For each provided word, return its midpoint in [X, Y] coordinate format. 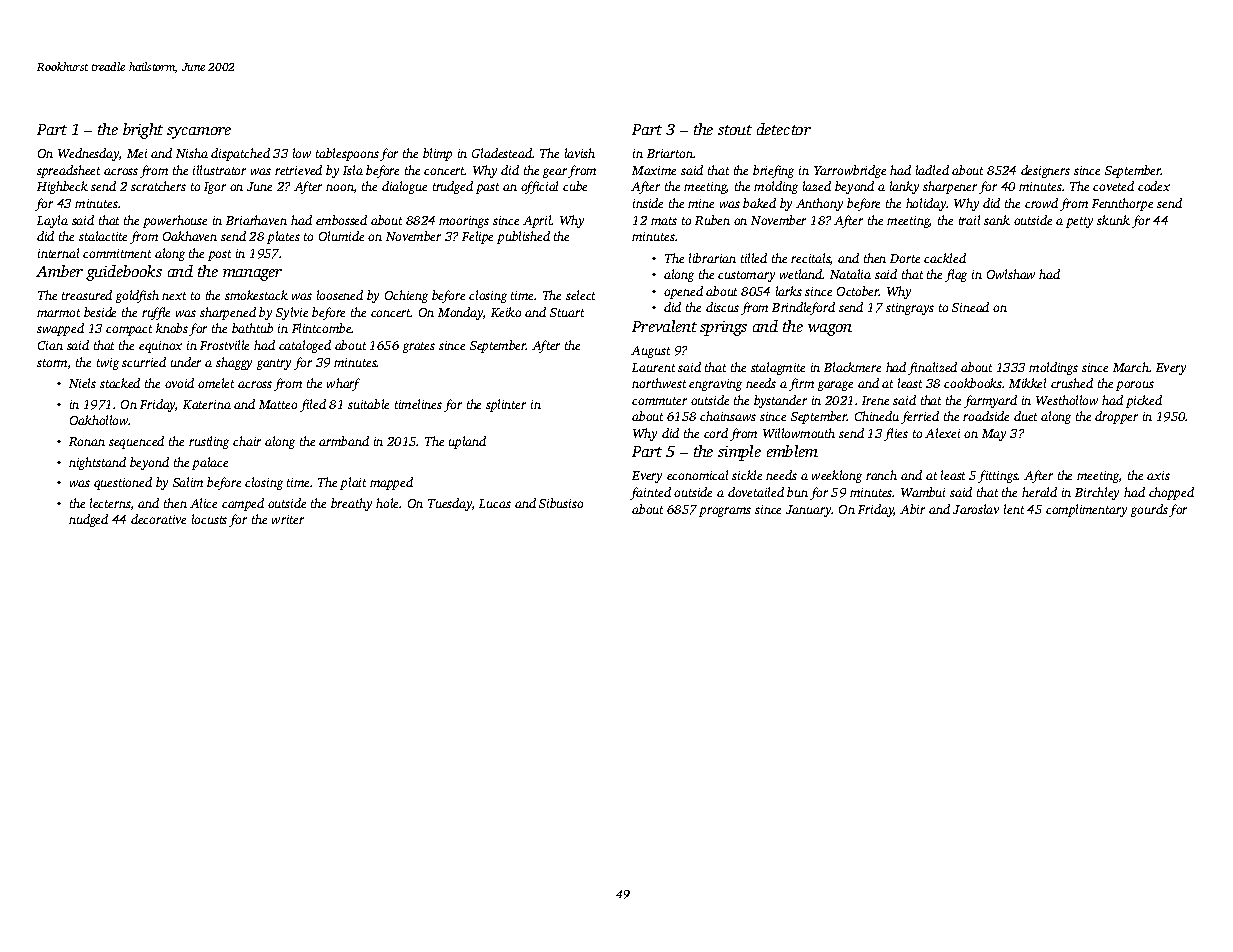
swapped [60, 329]
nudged [88, 520]
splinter [506, 405]
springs [723, 328]
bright [143, 131]
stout [735, 130]
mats [664, 221]
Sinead [970, 307]
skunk [1113, 220]
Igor [215, 188]
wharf [343, 384]
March [1131, 367]
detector [784, 129]
